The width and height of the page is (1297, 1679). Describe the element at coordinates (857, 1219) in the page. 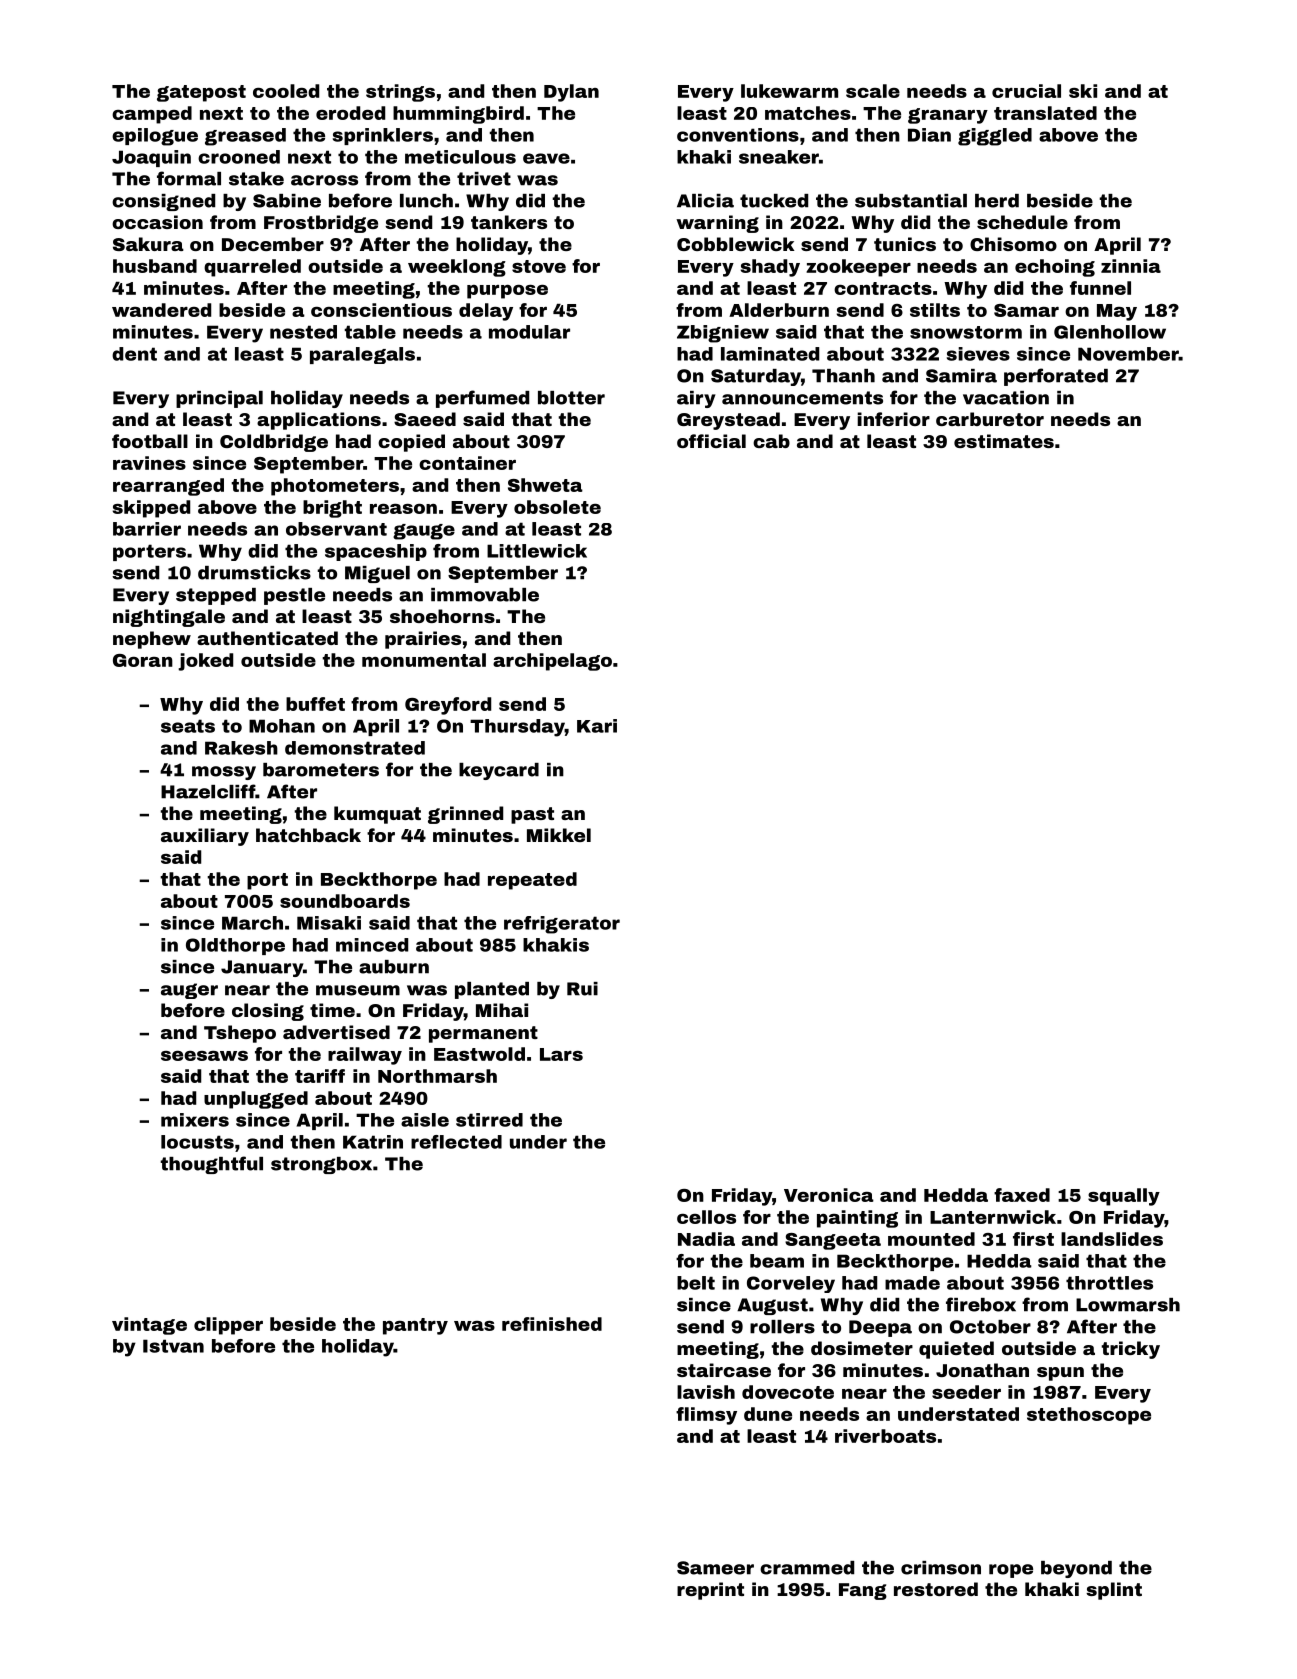

I see `painting` at that location.
